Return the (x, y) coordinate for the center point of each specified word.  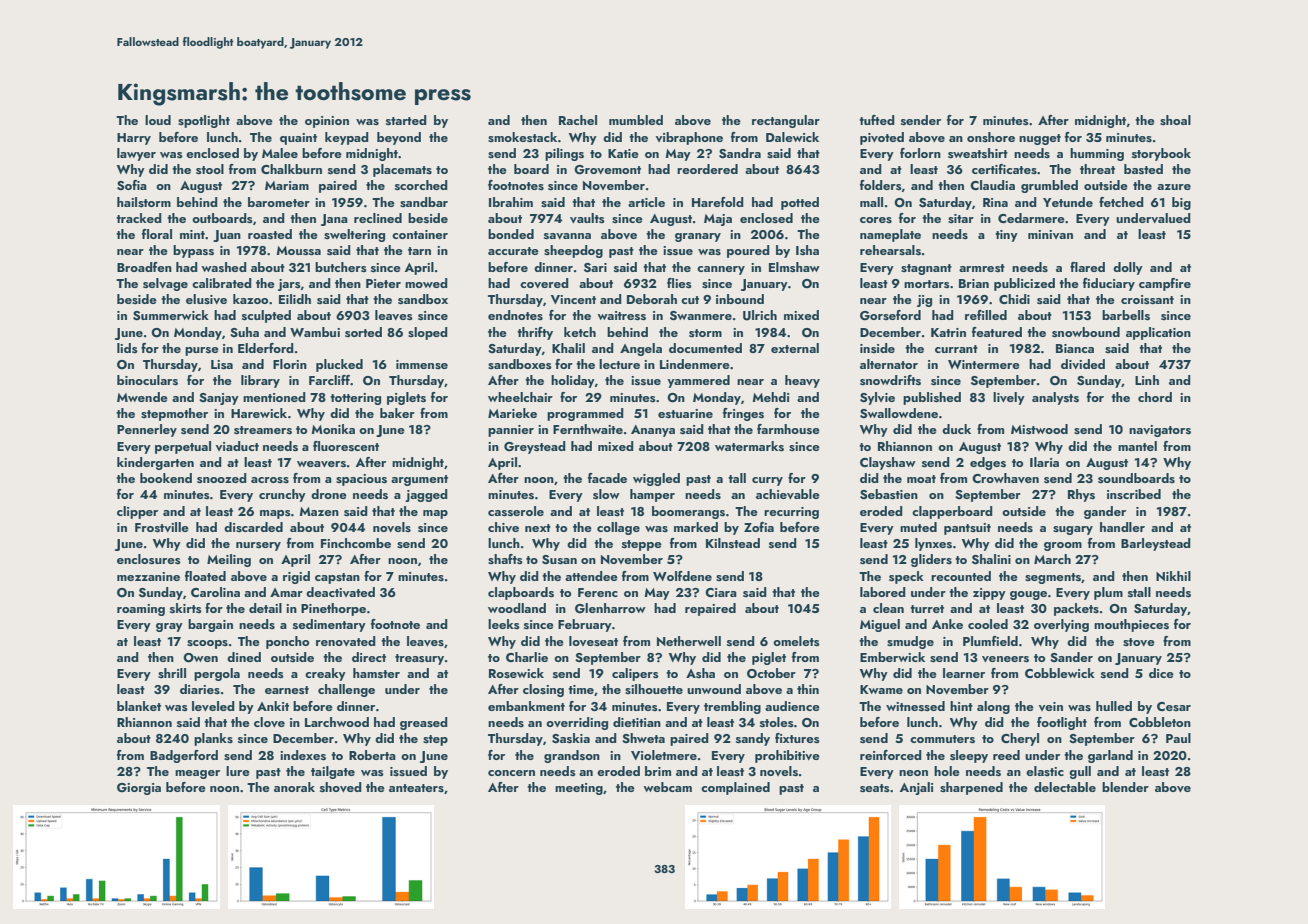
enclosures (149, 559)
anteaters (416, 788)
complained (735, 788)
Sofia (132, 185)
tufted (877, 120)
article (646, 202)
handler (1122, 527)
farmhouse (788, 429)
